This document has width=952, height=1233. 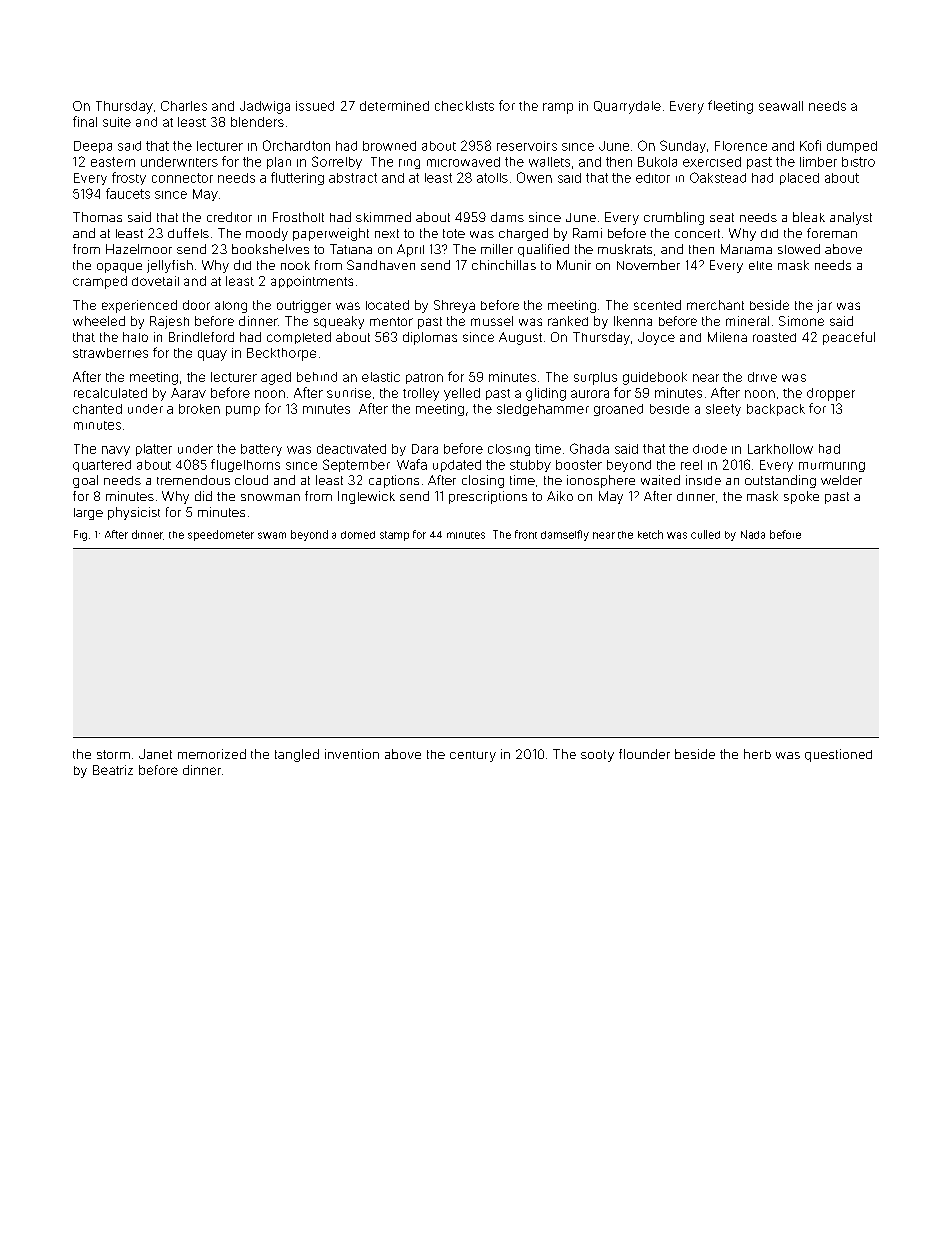 I want to click on prescriptions, so click(x=488, y=497).
